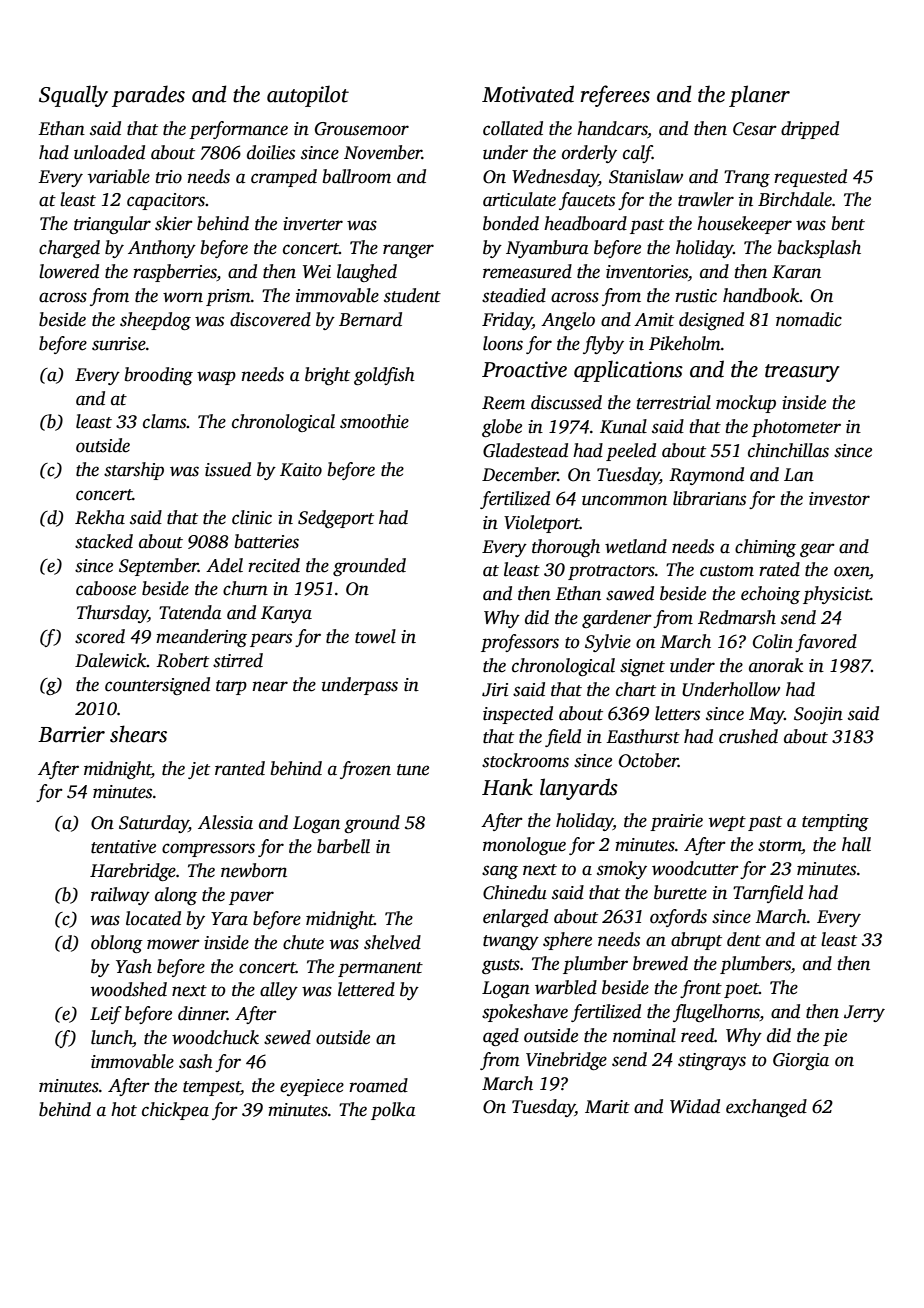  What do you see at coordinates (148, 96) in the image?
I see `parades` at bounding box center [148, 96].
